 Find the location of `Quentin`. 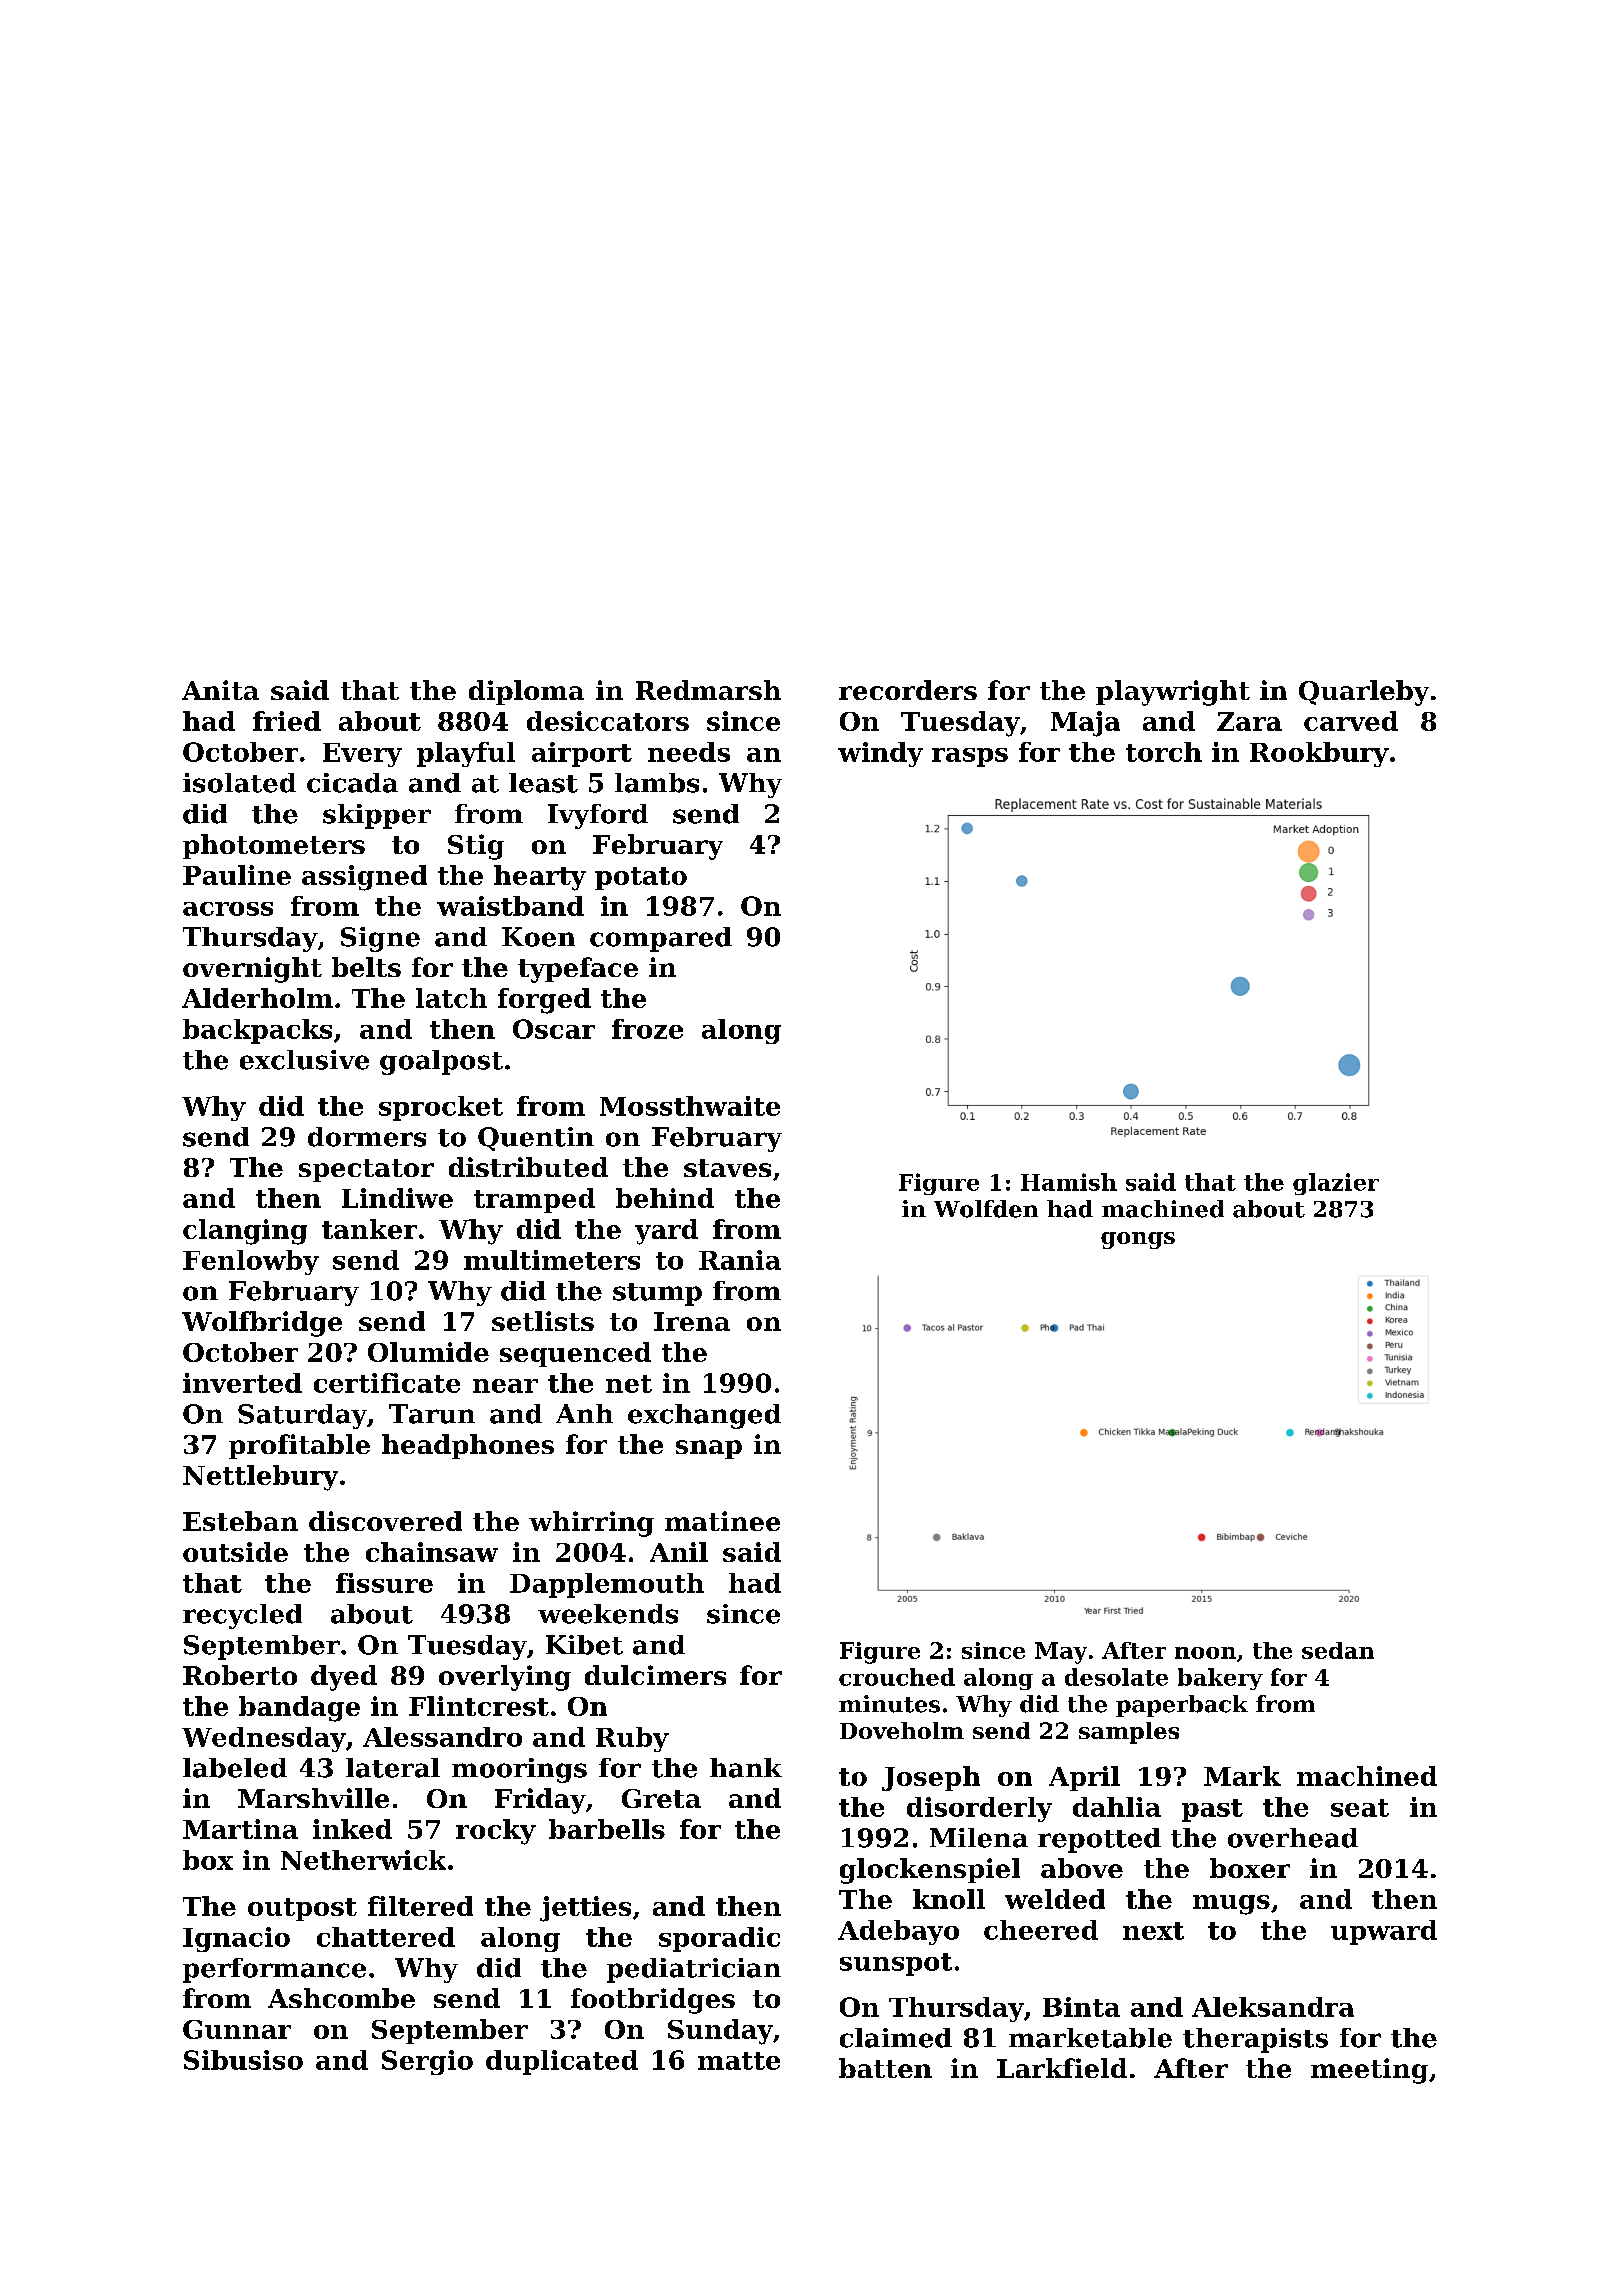

Quentin is located at coordinates (536, 1139).
